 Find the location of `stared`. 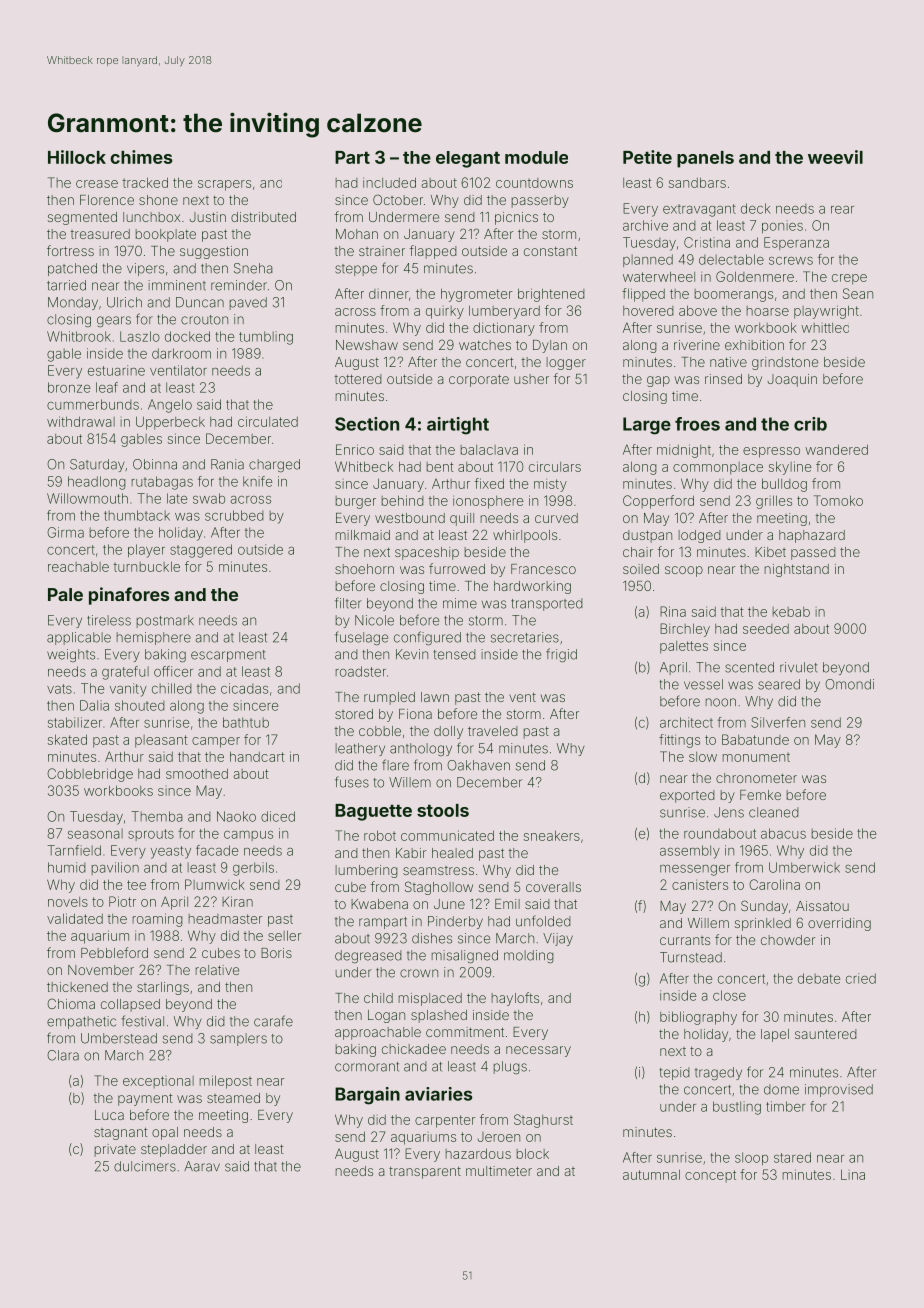

stared is located at coordinates (792, 1157).
